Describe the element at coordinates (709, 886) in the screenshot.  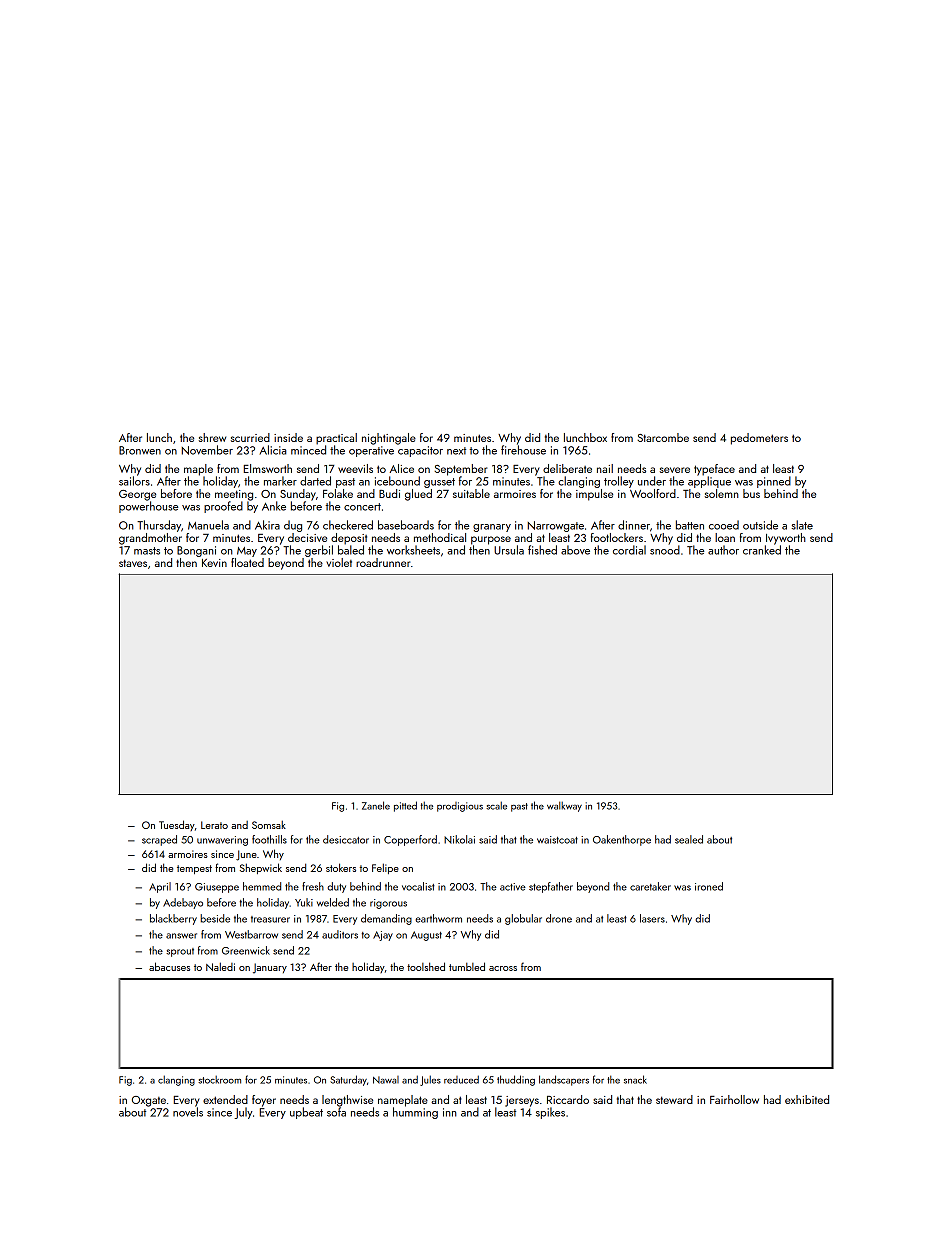
I see `ironed` at that location.
